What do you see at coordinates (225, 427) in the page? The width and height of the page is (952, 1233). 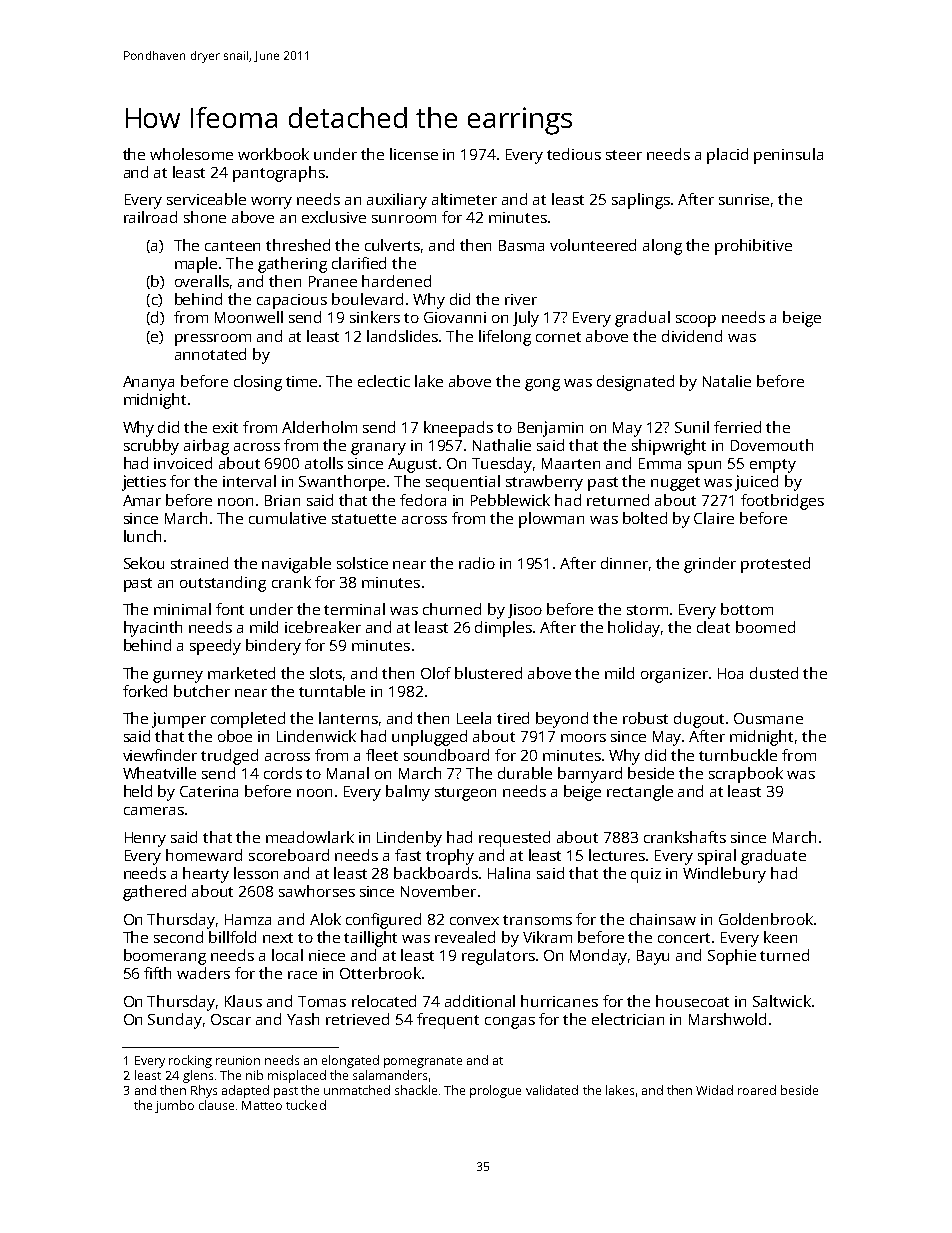 I see `exit` at bounding box center [225, 427].
